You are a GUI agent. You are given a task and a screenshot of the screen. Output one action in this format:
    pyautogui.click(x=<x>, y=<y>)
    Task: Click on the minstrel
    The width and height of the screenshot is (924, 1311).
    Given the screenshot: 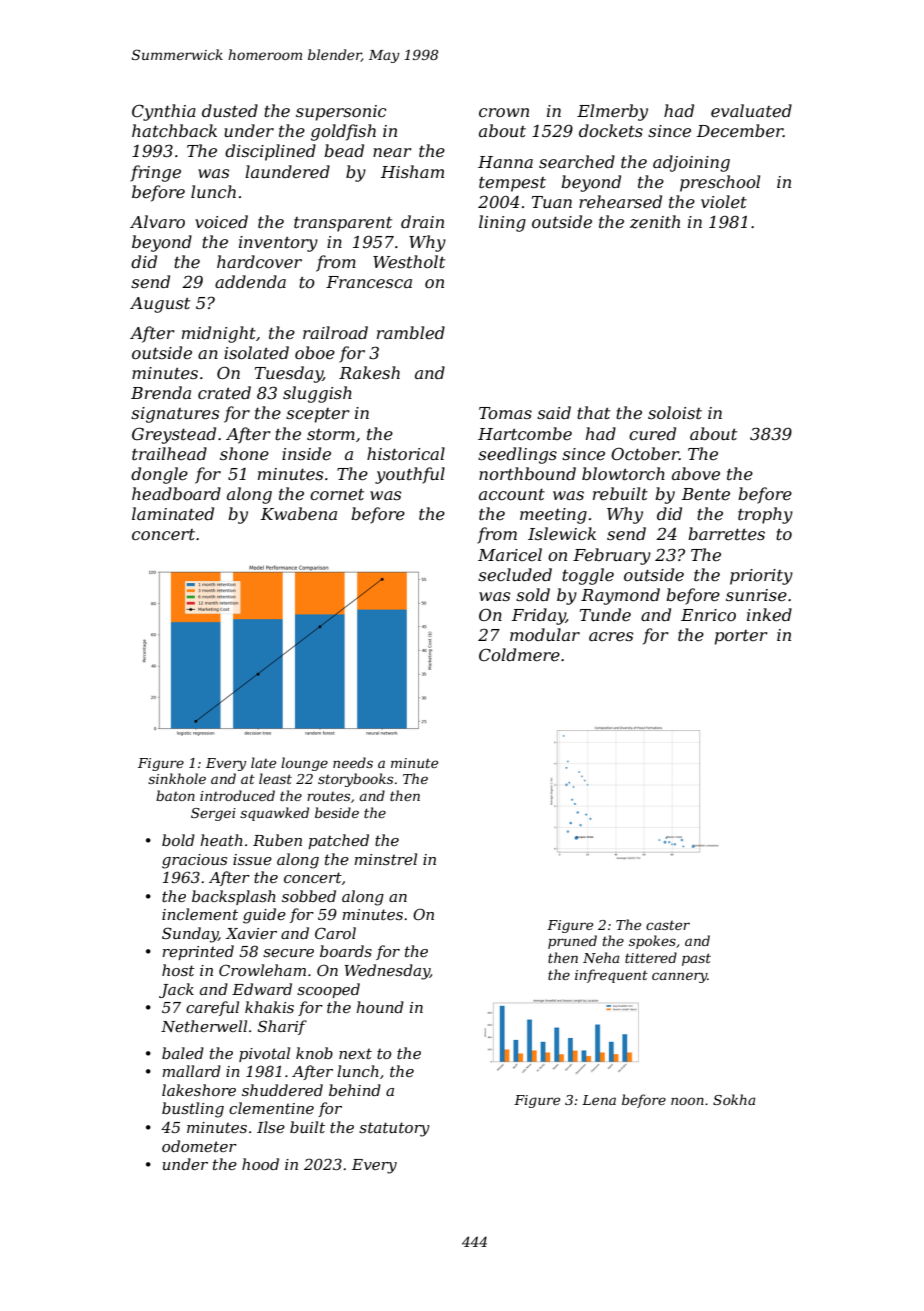 What is the action you would take?
    pyautogui.click(x=385, y=859)
